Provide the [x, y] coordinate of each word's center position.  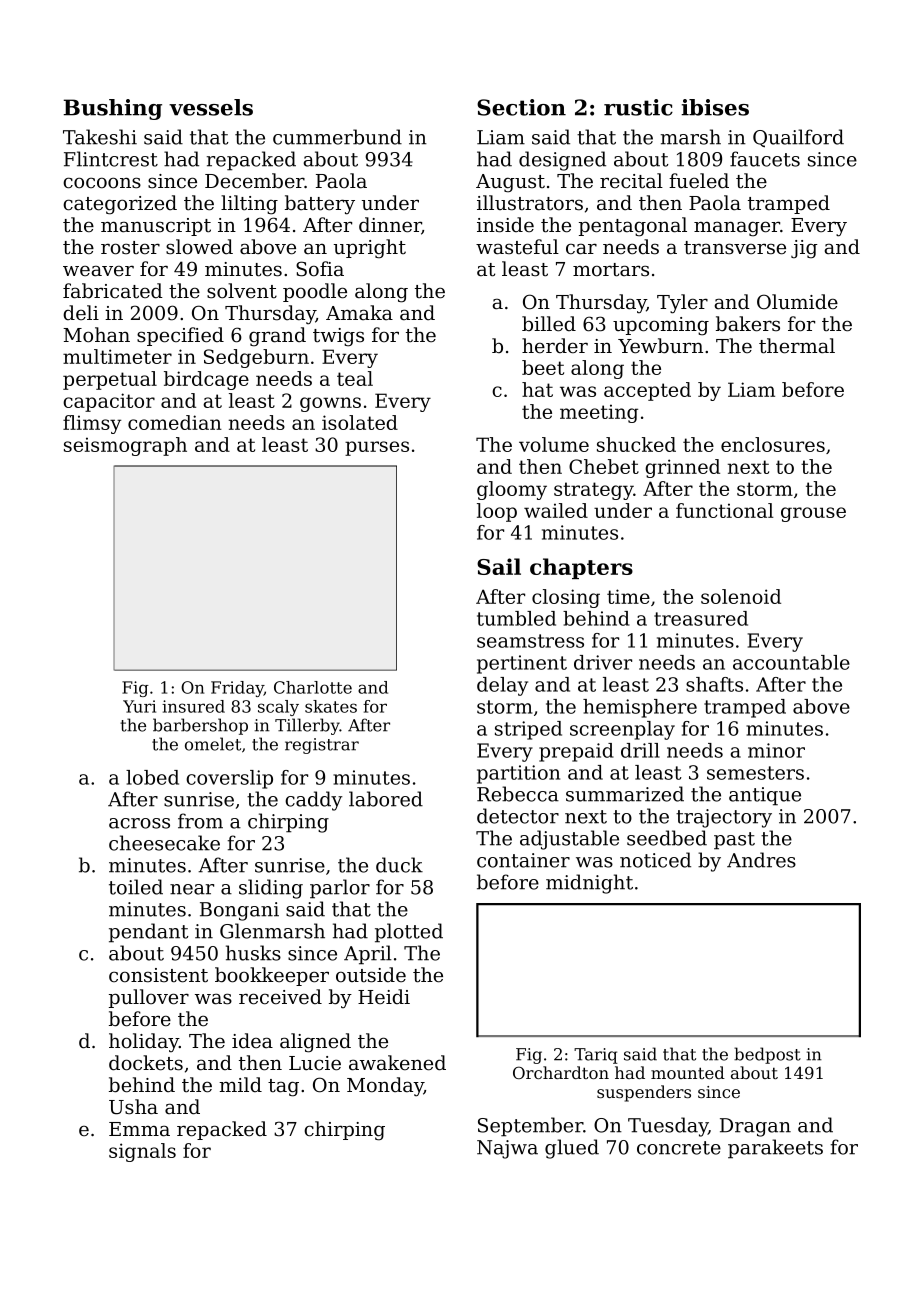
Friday [237, 689]
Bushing [113, 109]
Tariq [596, 1056]
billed [549, 324]
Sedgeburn [256, 358]
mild [240, 1084]
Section [521, 107]
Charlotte [313, 687]
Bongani [239, 911]
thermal [797, 346]
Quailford [798, 138]
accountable [791, 662]
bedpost [767, 1055]
